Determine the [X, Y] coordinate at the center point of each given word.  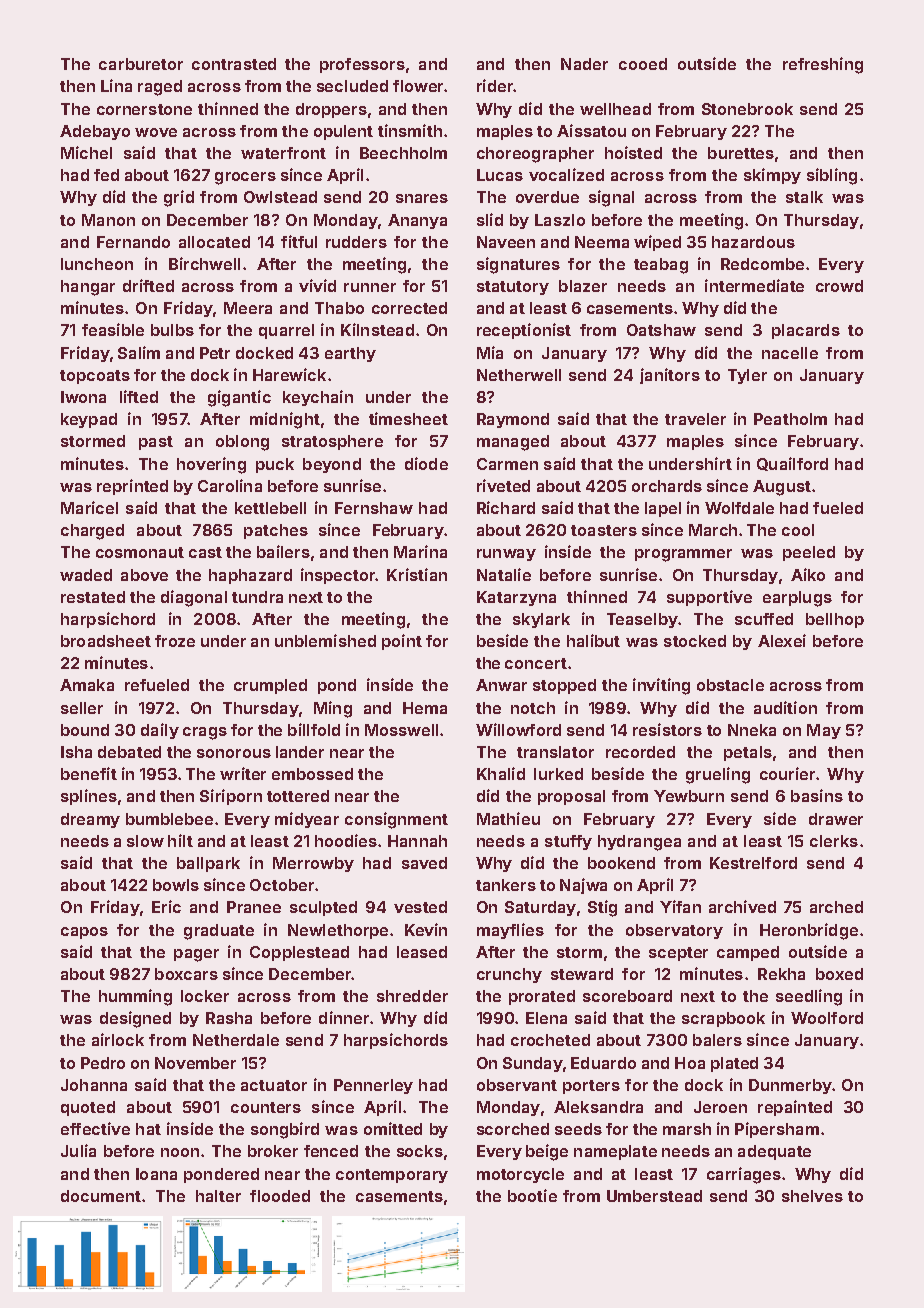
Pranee [254, 907]
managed [513, 443]
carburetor [141, 64]
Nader [584, 64]
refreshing [823, 65]
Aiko [808, 574]
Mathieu [508, 818]
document [101, 1196]
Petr [215, 353]
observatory [674, 931]
